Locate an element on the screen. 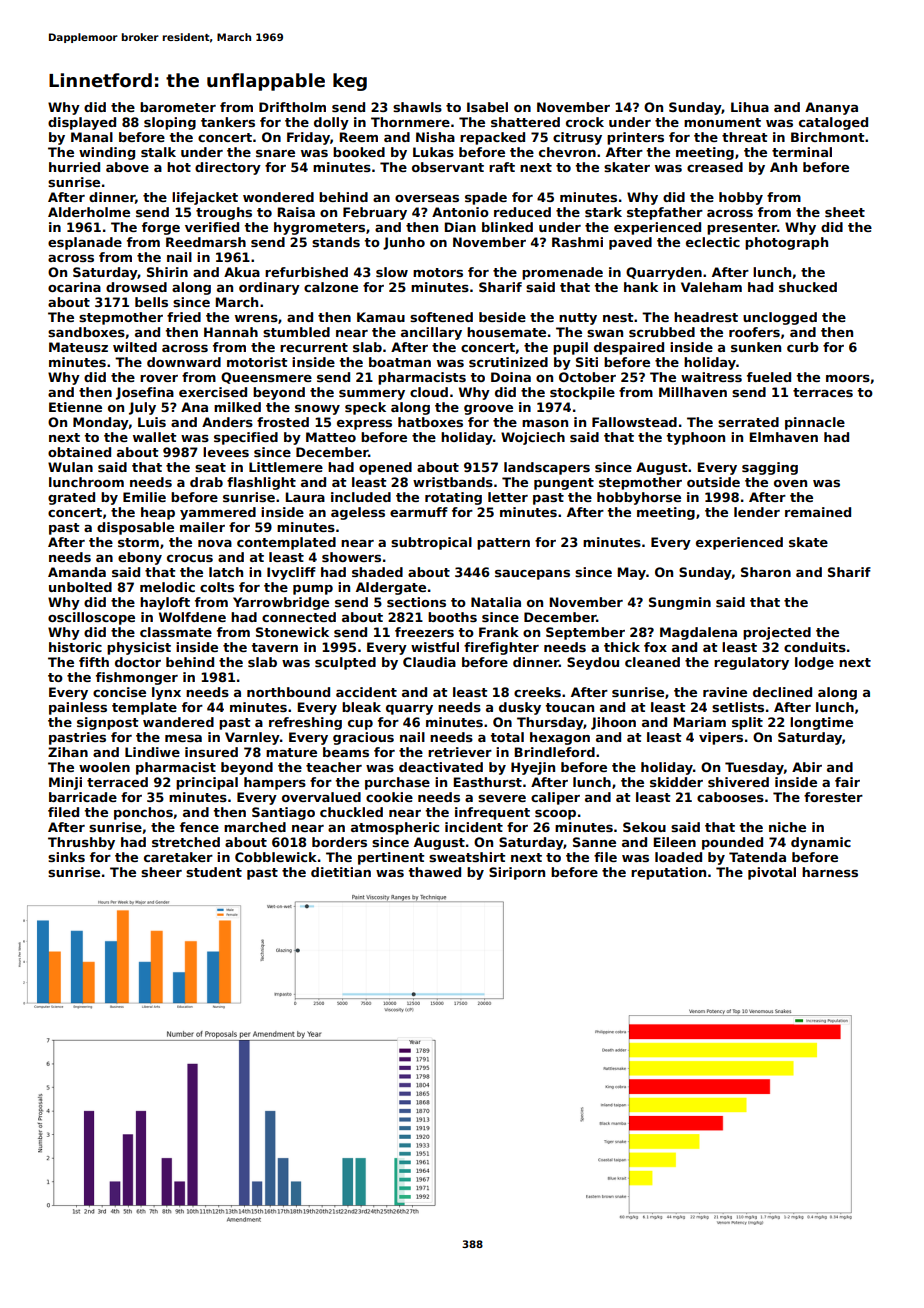  concise is located at coordinates (119, 692).
